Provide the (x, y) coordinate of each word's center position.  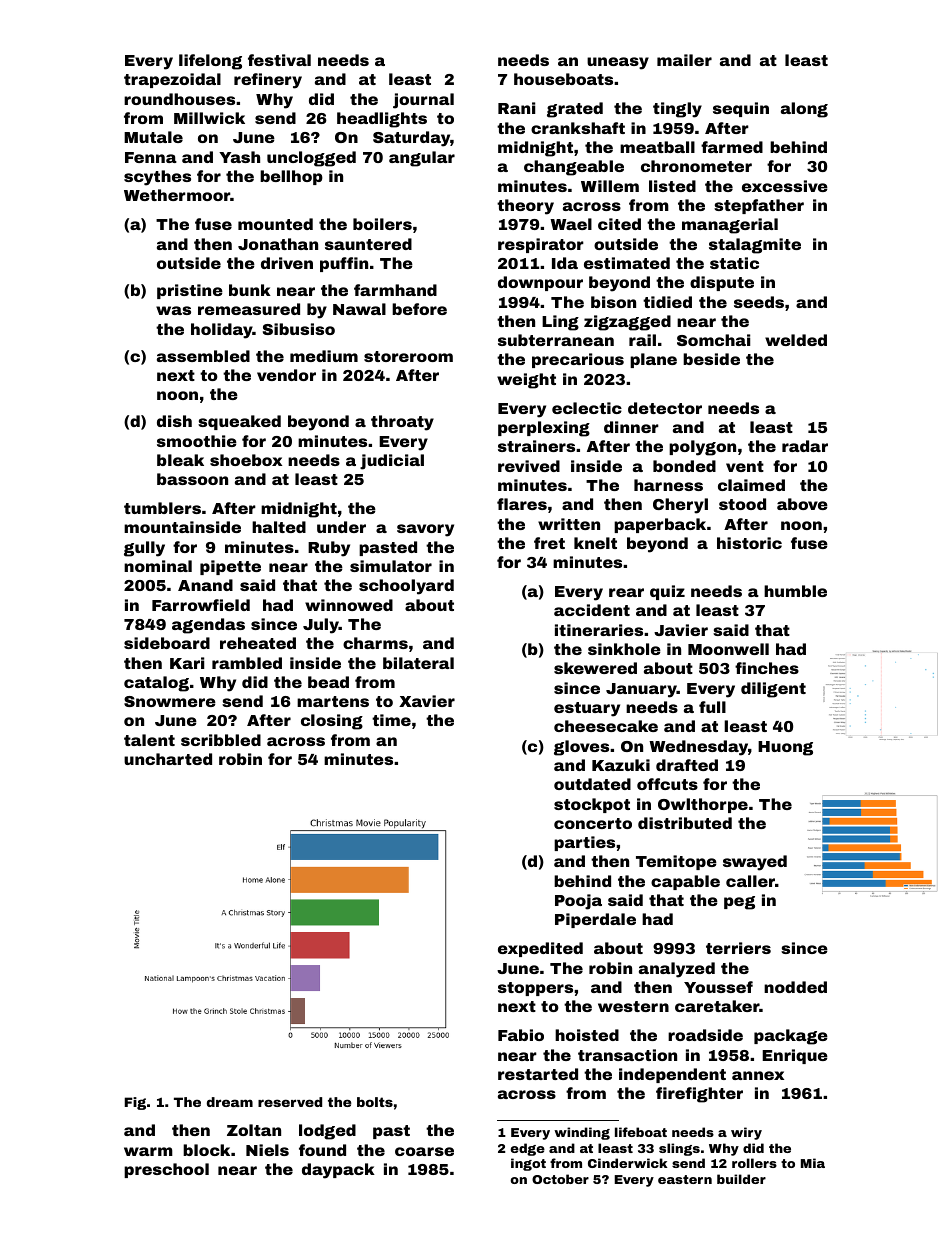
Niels (267, 1150)
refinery (268, 81)
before (419, 309)
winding (582, 1133)
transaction (627, 1055)
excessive (785, 186)
